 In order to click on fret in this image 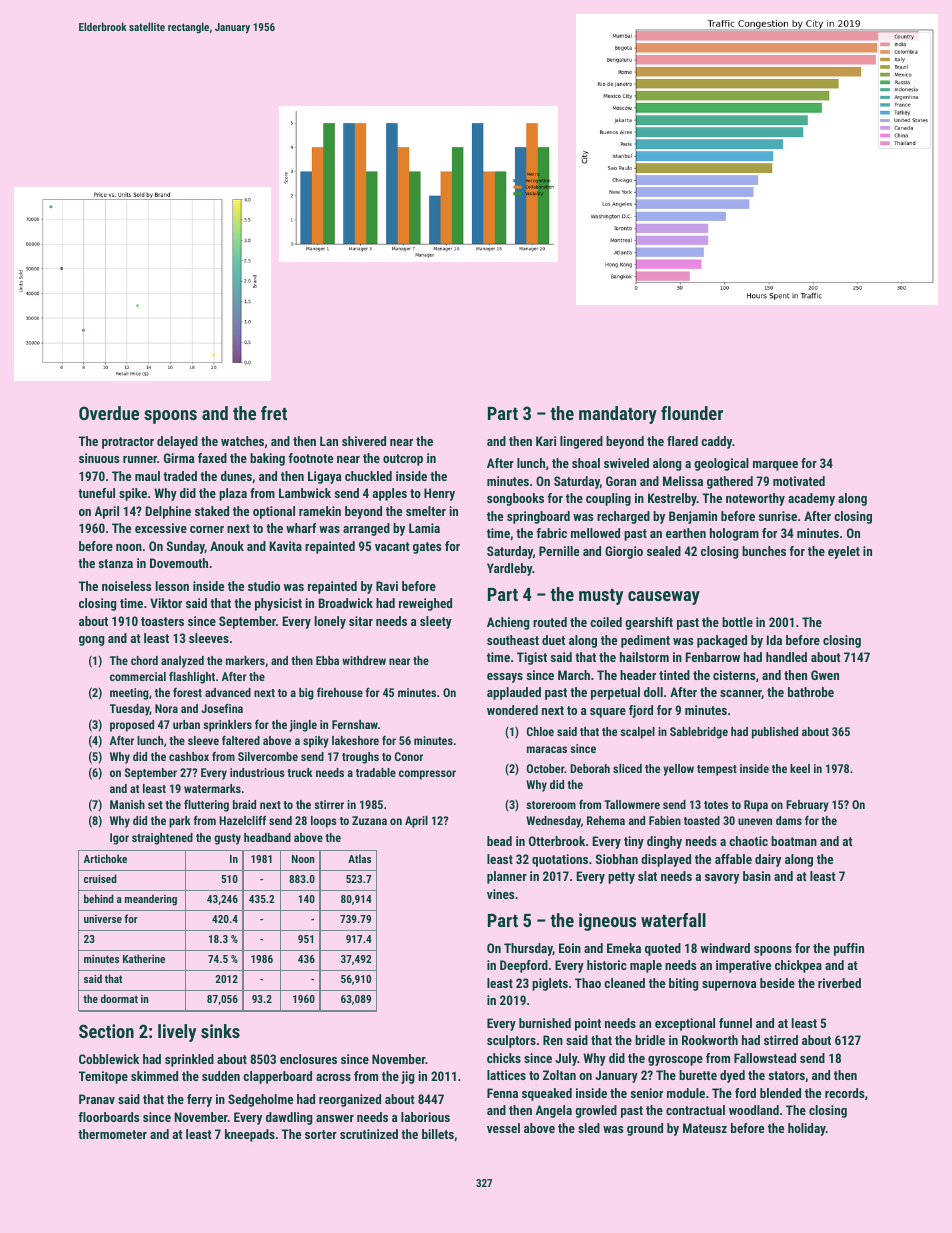, I will do `click(274, 413)`.
